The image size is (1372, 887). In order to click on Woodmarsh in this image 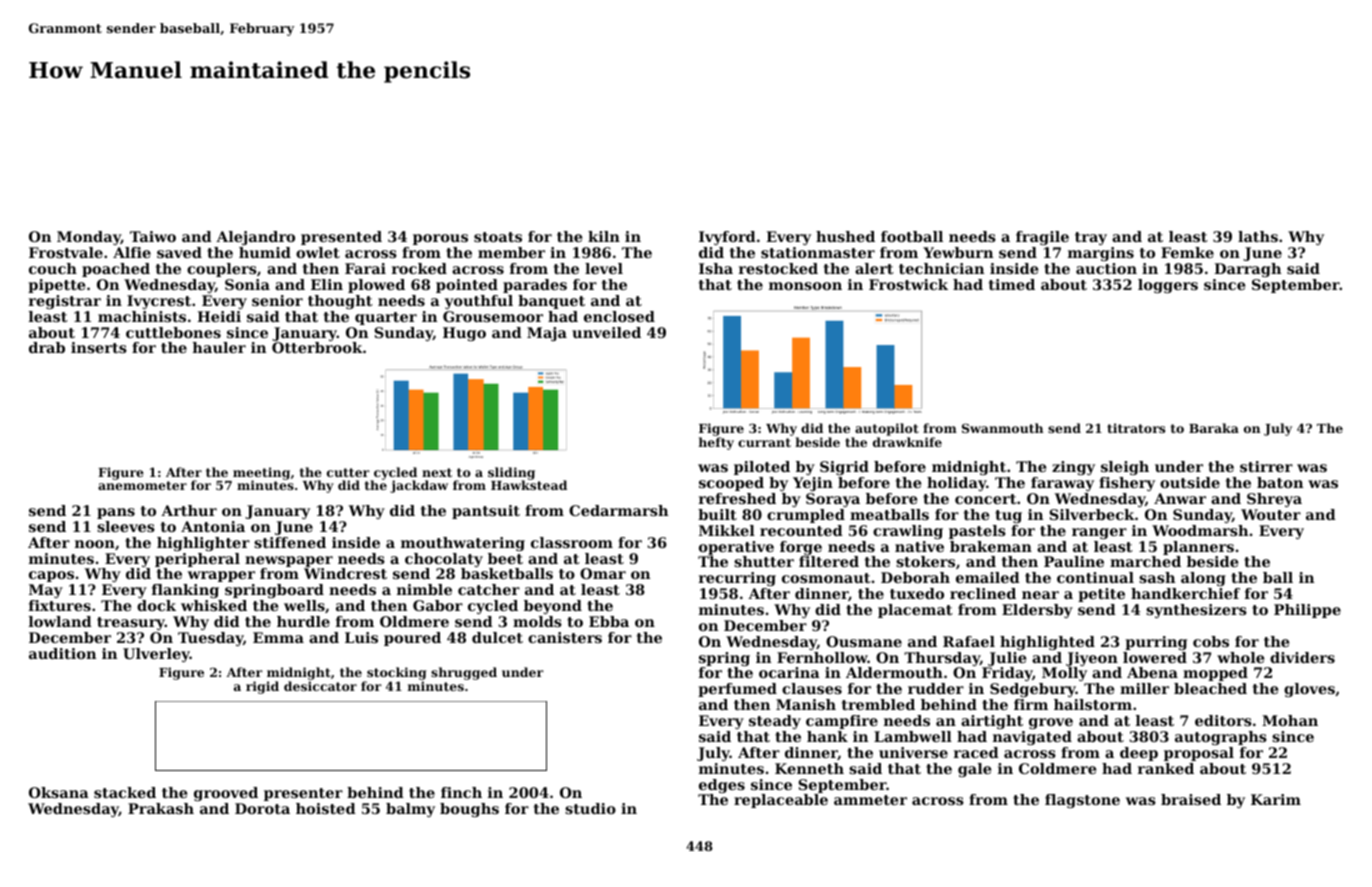, I will do `click(1200, 530)`.
